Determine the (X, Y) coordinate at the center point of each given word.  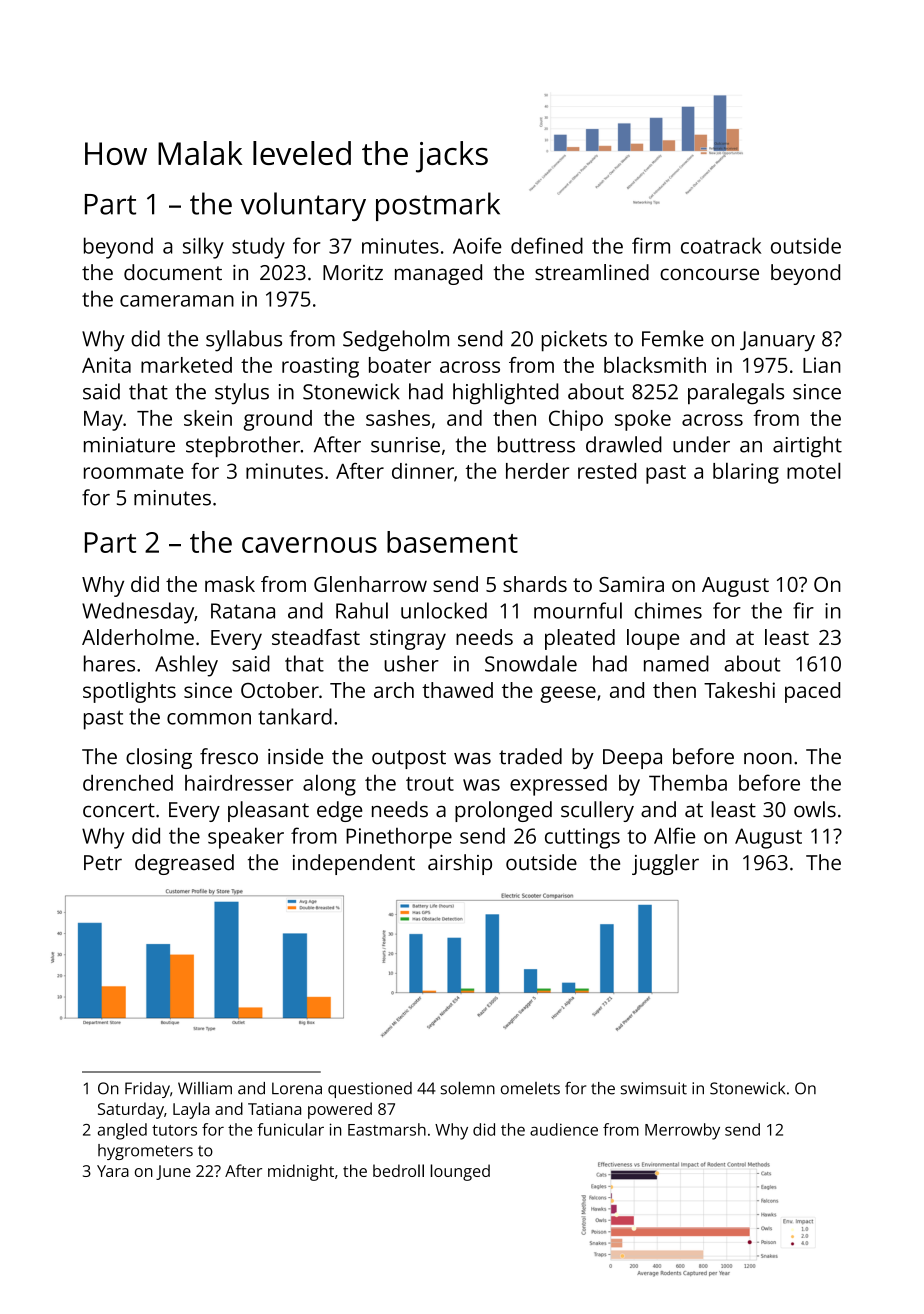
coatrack (721, 245)
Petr (103, 863)
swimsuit (654, 1088)
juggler (665, 864)
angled (122, 1131)
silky (203, 248)
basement (452, 542)
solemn (468, 1088)
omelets (530, 1088)
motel (814, 470)
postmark (438, 206)
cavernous (309, 545)
